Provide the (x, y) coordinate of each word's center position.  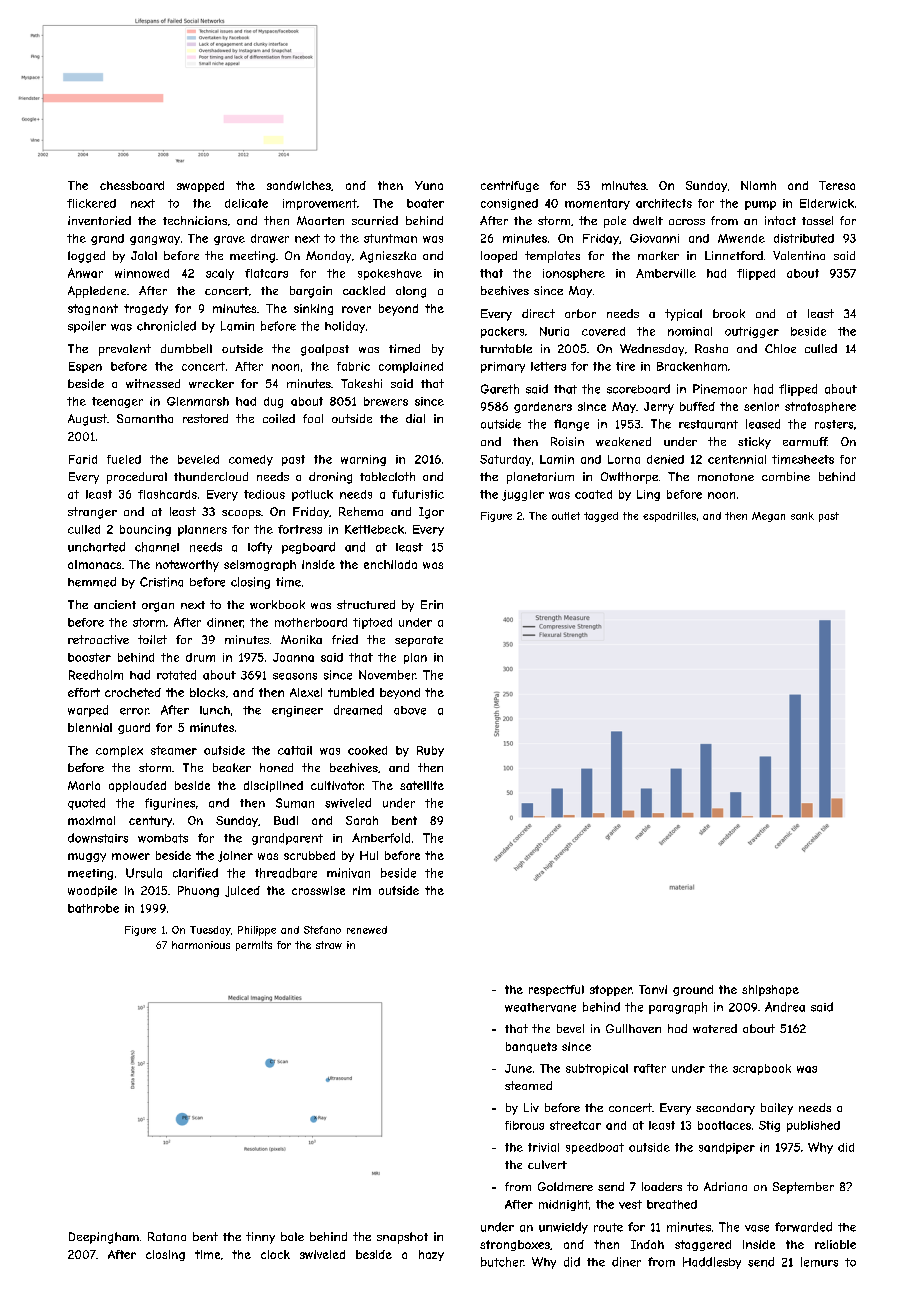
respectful (556, 990)
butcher (502, 1262)
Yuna (429, 185)
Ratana (167, 1236)
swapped (200, 186)
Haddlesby (712, 1263)
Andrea (785, 1007)
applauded (137, 786)
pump (760, 205)
